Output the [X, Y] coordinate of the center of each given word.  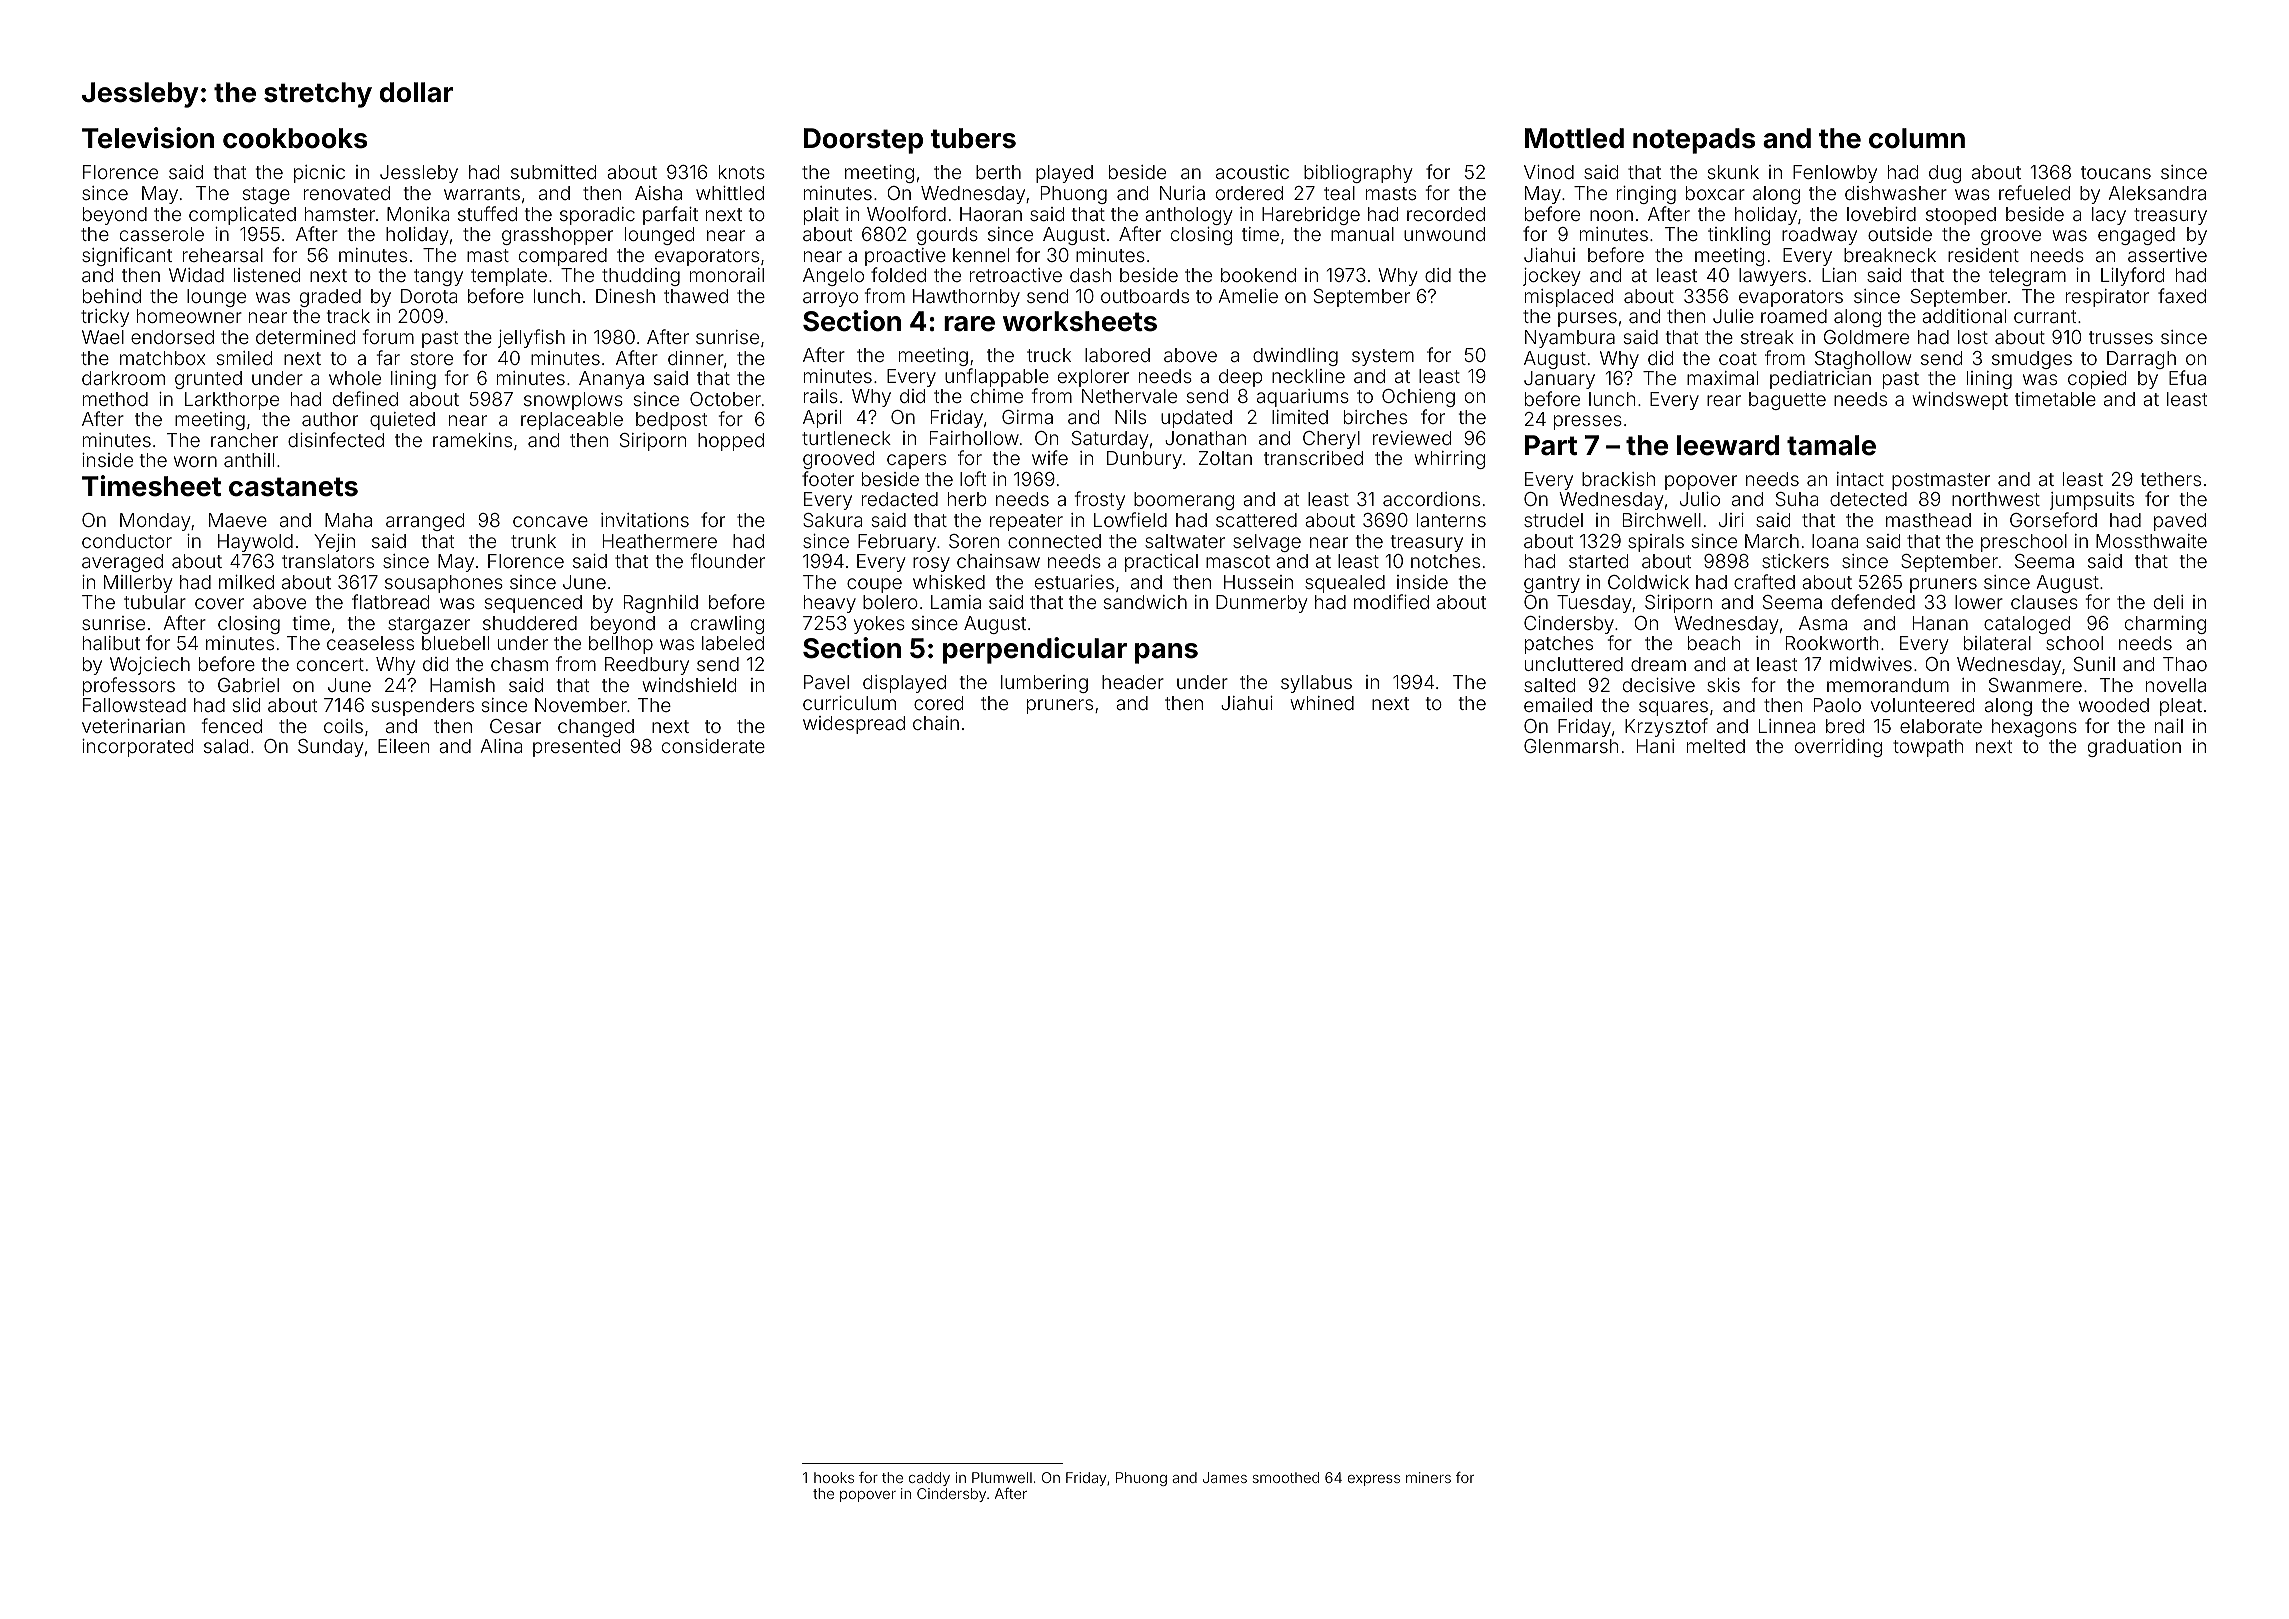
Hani [1655, 746]
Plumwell [1002, 1477]
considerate [713, 746]
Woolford [906, 213]
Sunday [330, 748]
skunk [1733, 172]
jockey [1551, 277]
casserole [162, 234]
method [115, 399]
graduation [2134, 748]
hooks [834, 1477]
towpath [1928, 748]
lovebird [1881, 214]
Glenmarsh [1571, 746]
